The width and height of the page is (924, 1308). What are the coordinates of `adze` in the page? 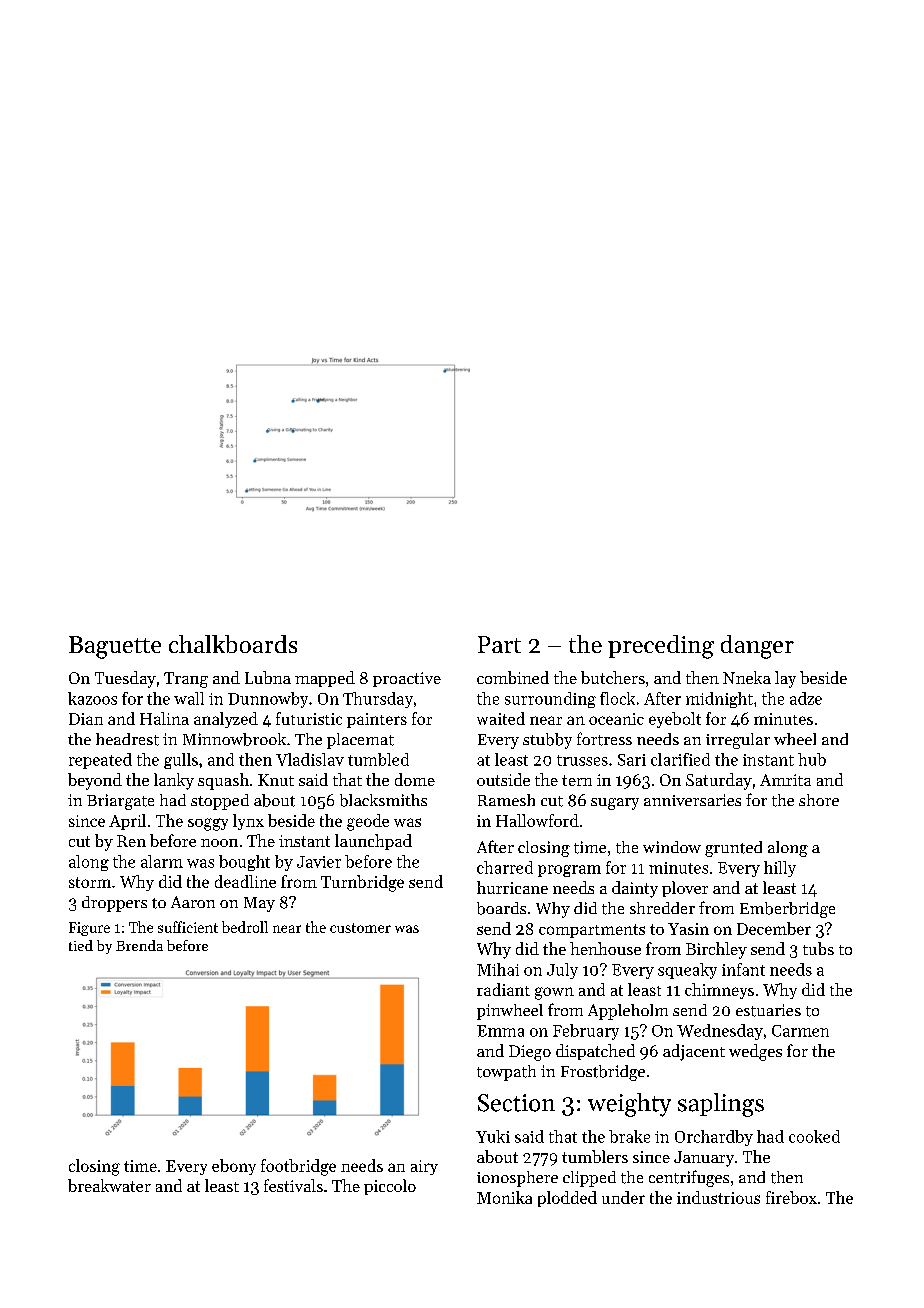 It's located at (806, 698).
